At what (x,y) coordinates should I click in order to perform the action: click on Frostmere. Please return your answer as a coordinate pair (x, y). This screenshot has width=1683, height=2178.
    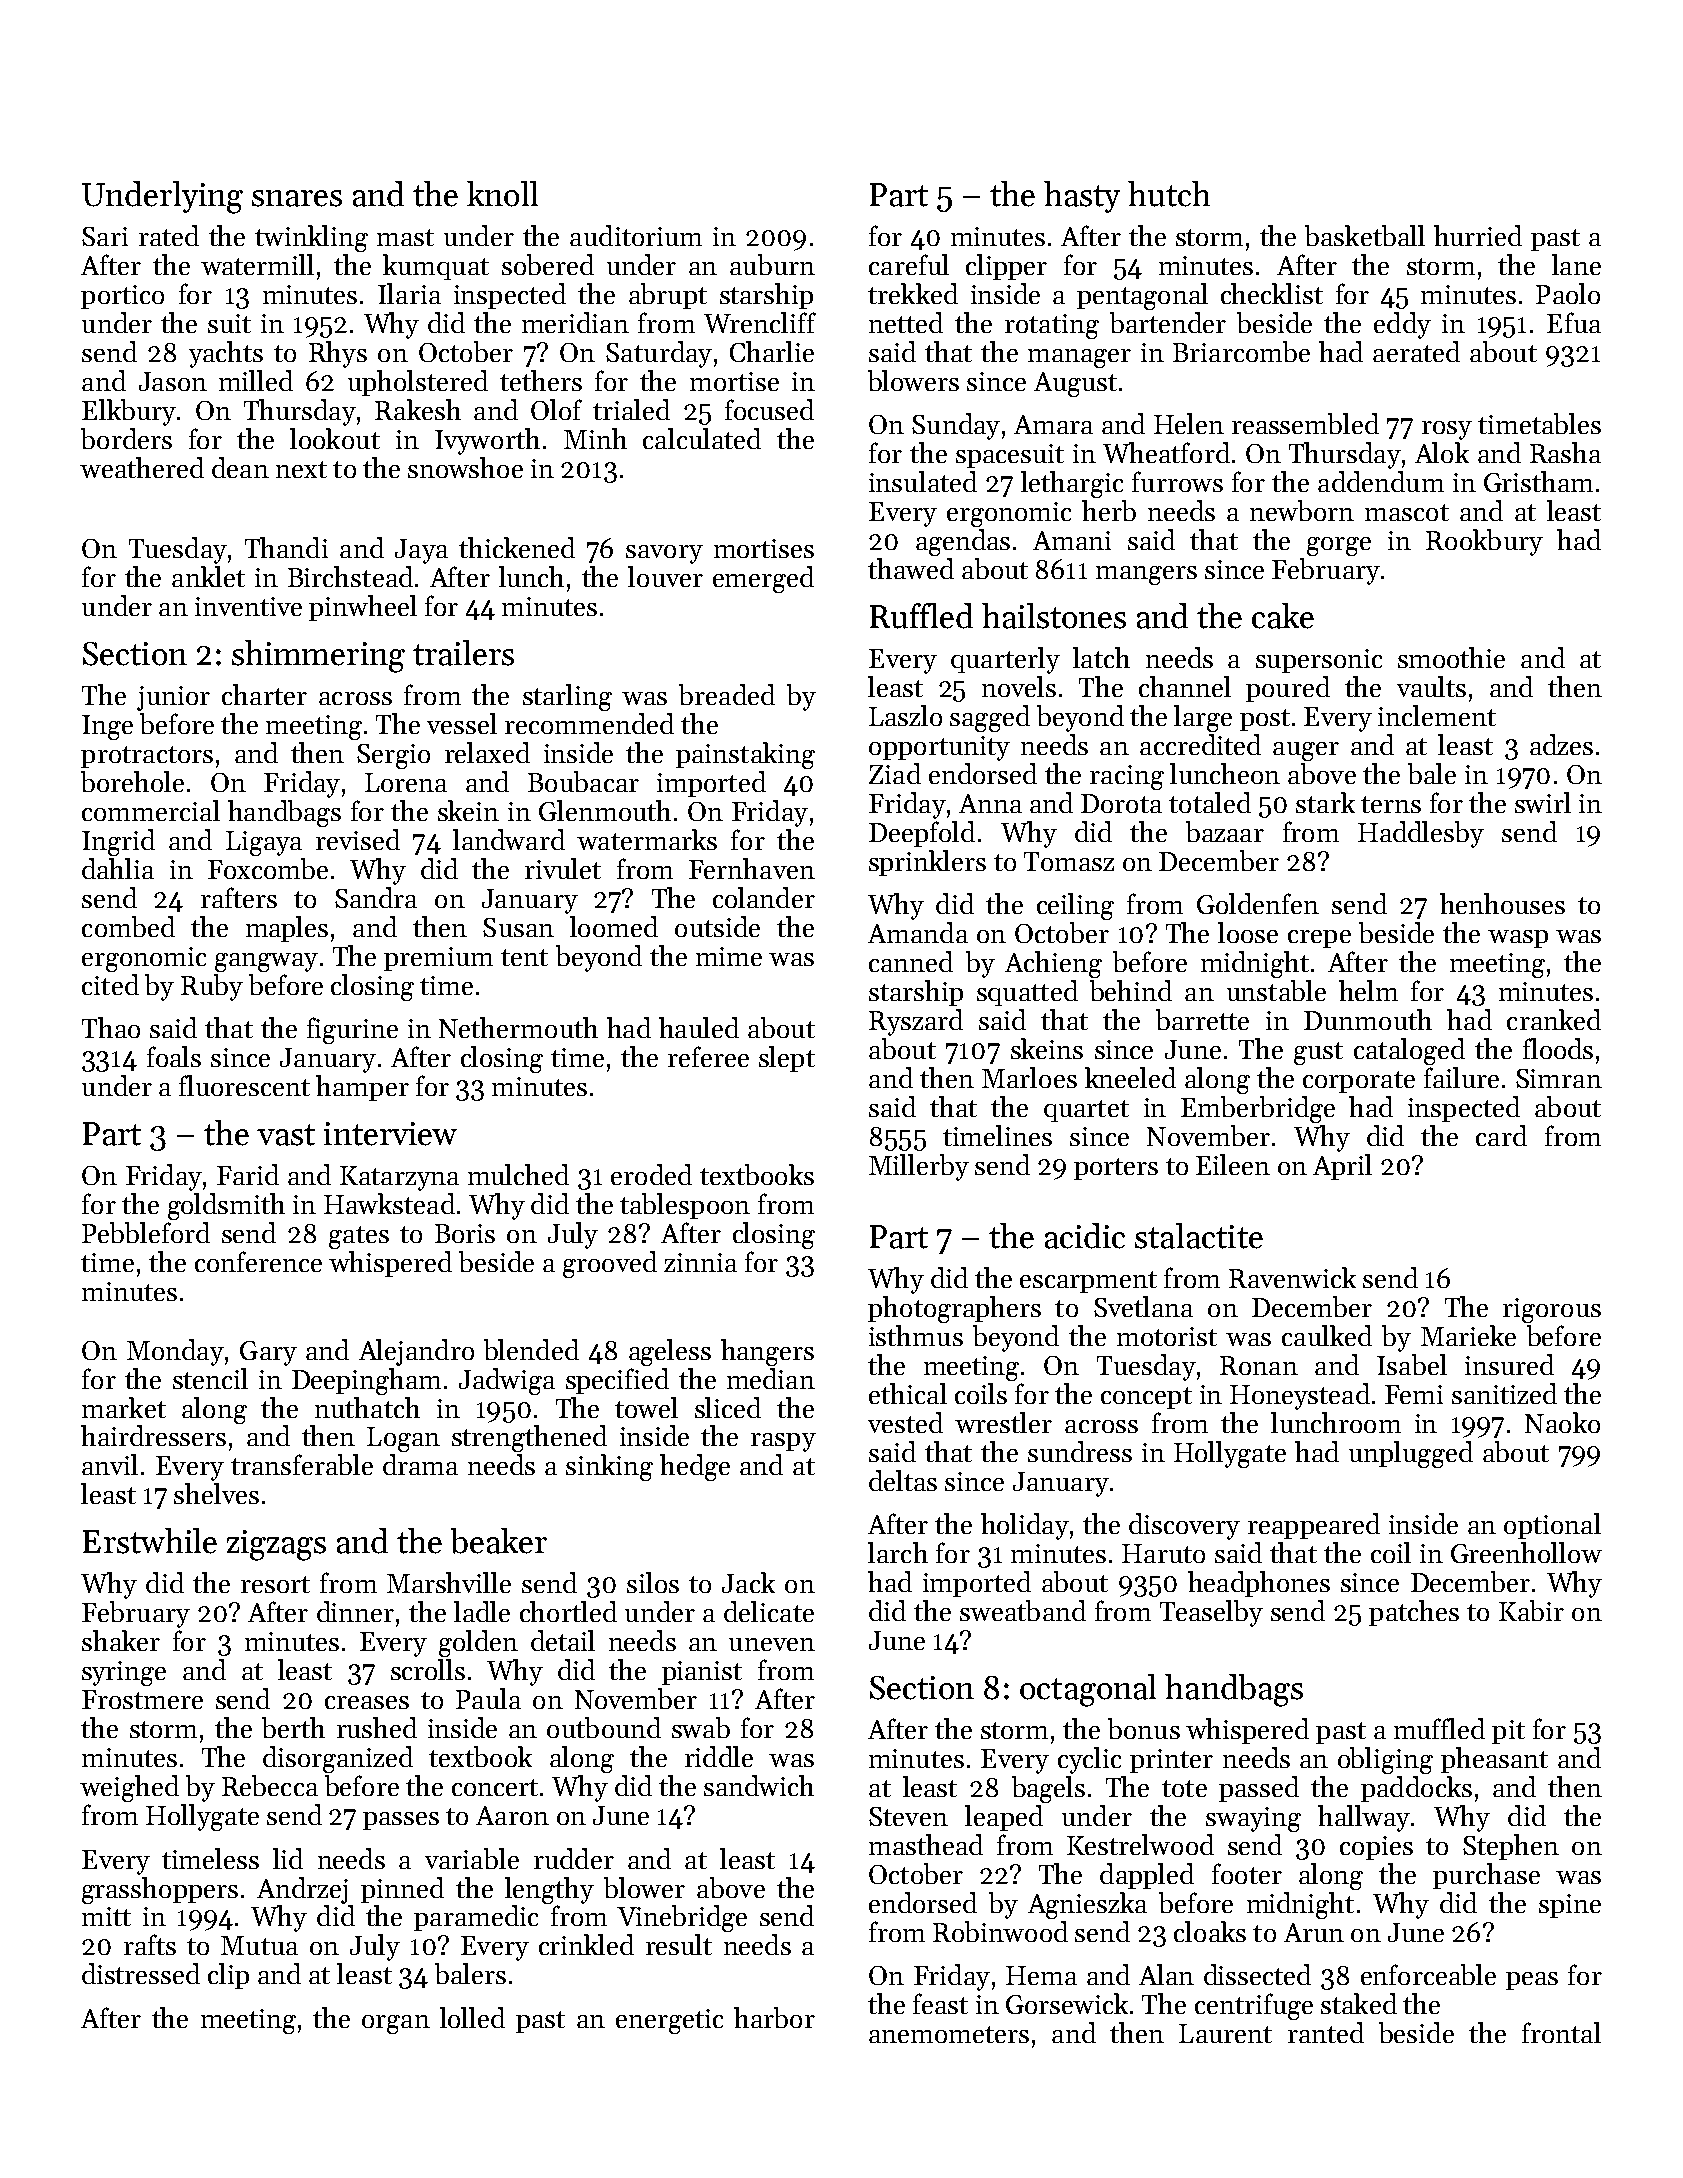
    Looking at the image, I should click on (142, 1699).
